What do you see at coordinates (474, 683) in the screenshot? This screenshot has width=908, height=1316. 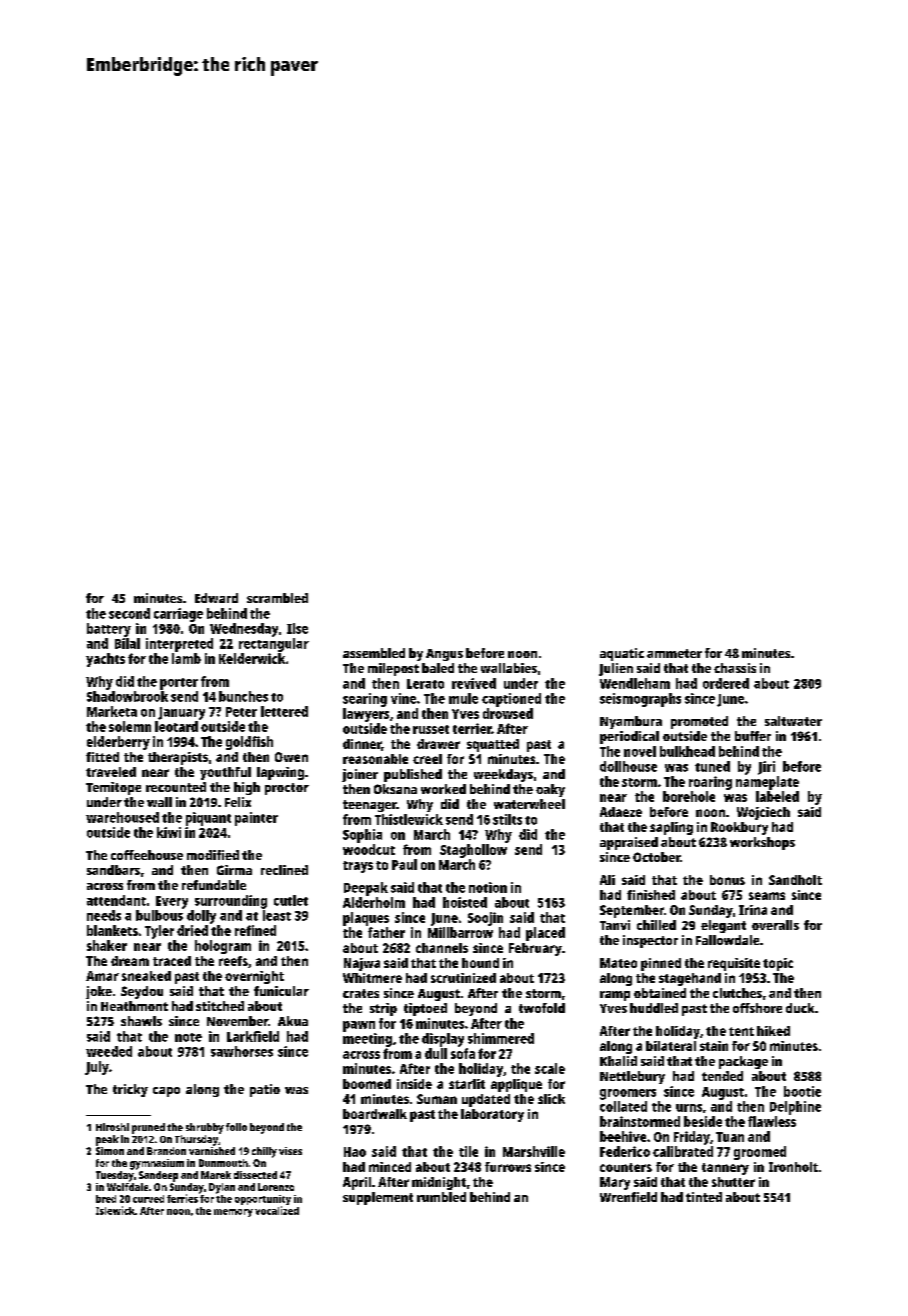 I see `revived` at bounding box center [474, 683].
